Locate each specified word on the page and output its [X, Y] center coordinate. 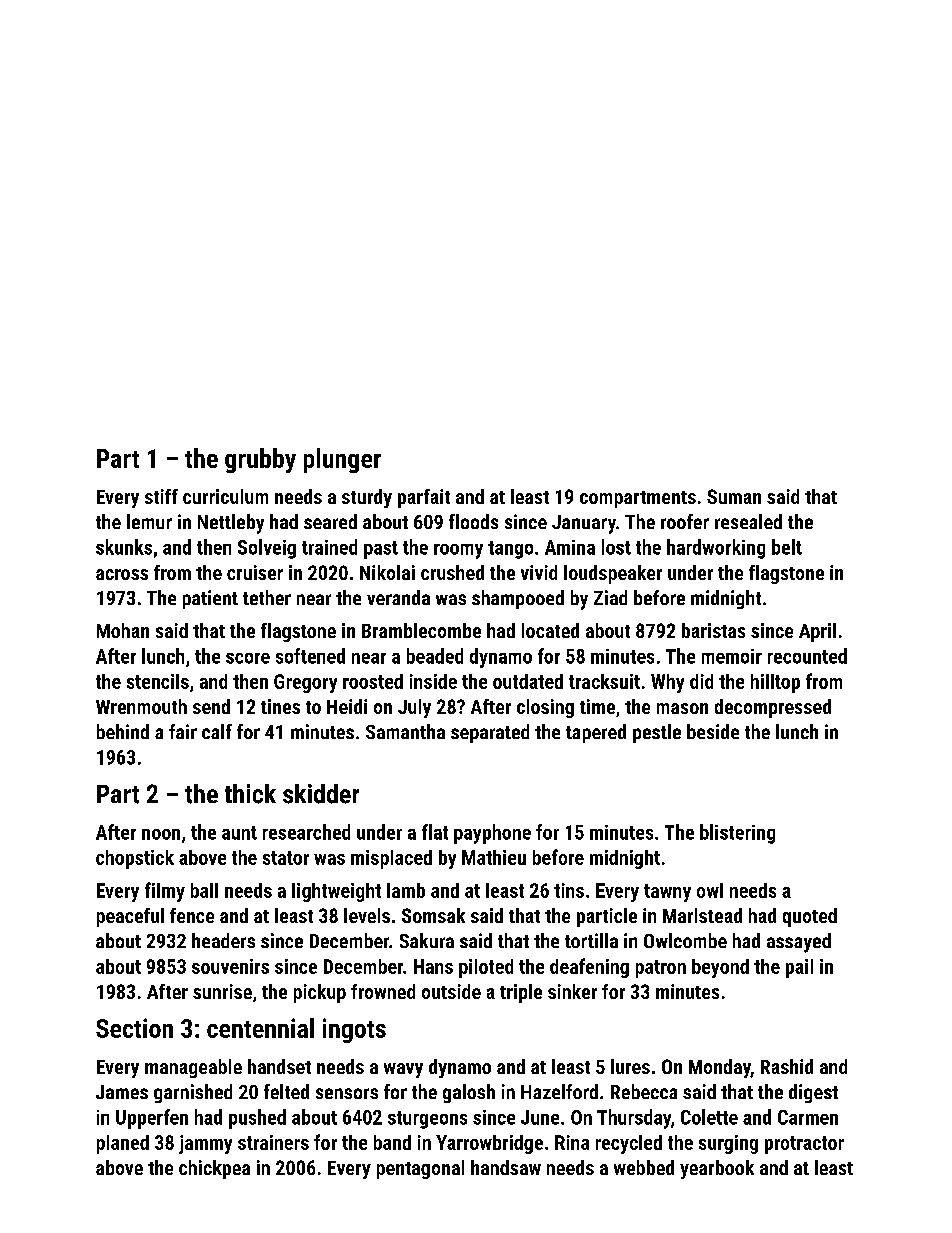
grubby [260, 460]
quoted [810, 917]
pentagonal [420, 1169]
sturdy [367, 498]
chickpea [214, 1169]
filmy [165, 892]
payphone [492, 834]
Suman [734, 496]
